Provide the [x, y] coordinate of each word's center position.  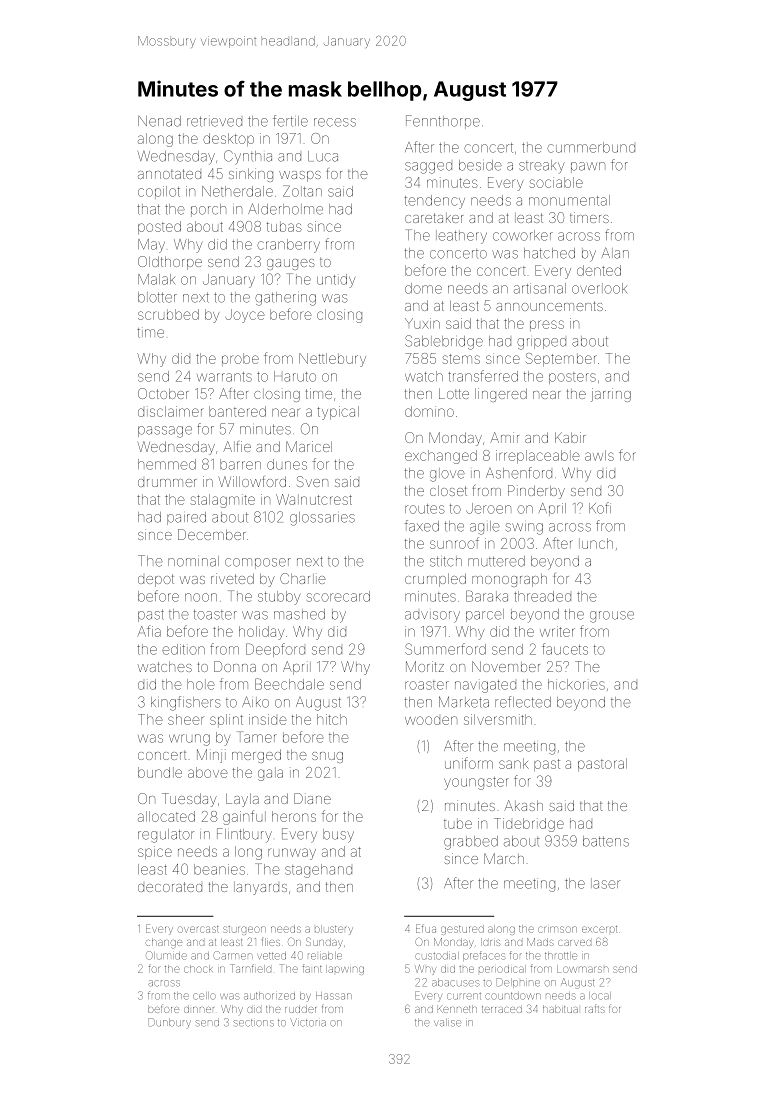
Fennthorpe [443, 122]
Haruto [295, 376]
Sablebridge [444, 342]
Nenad [159, 121]
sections [254, 1023]
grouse [612, 617]
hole [201, 684]
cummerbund [591, 147]
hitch [332, 719]
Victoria [308, 1022]
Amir [504, 437]
